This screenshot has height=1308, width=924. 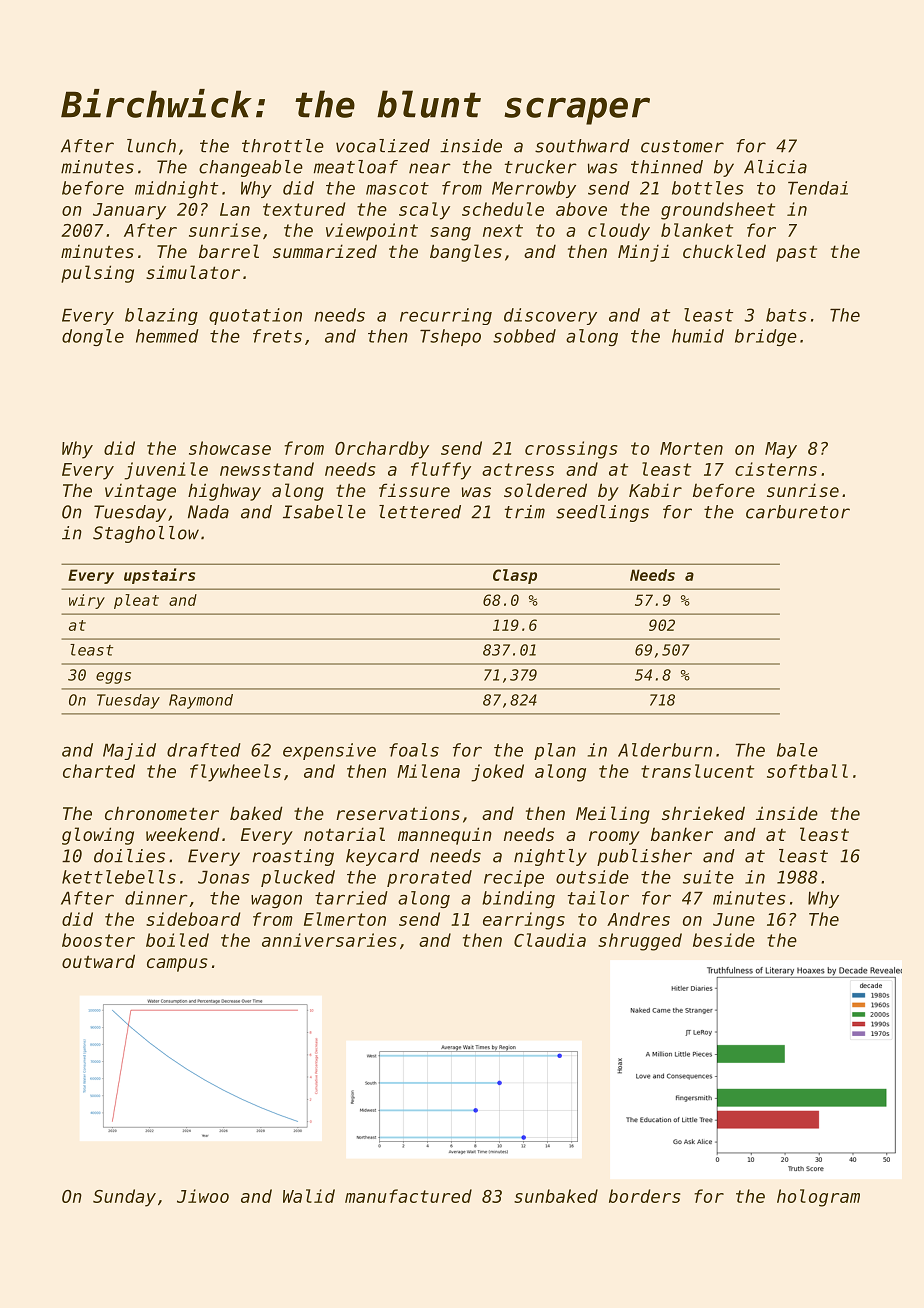 I want to click on carburetor, so click(x=798, y=512).
